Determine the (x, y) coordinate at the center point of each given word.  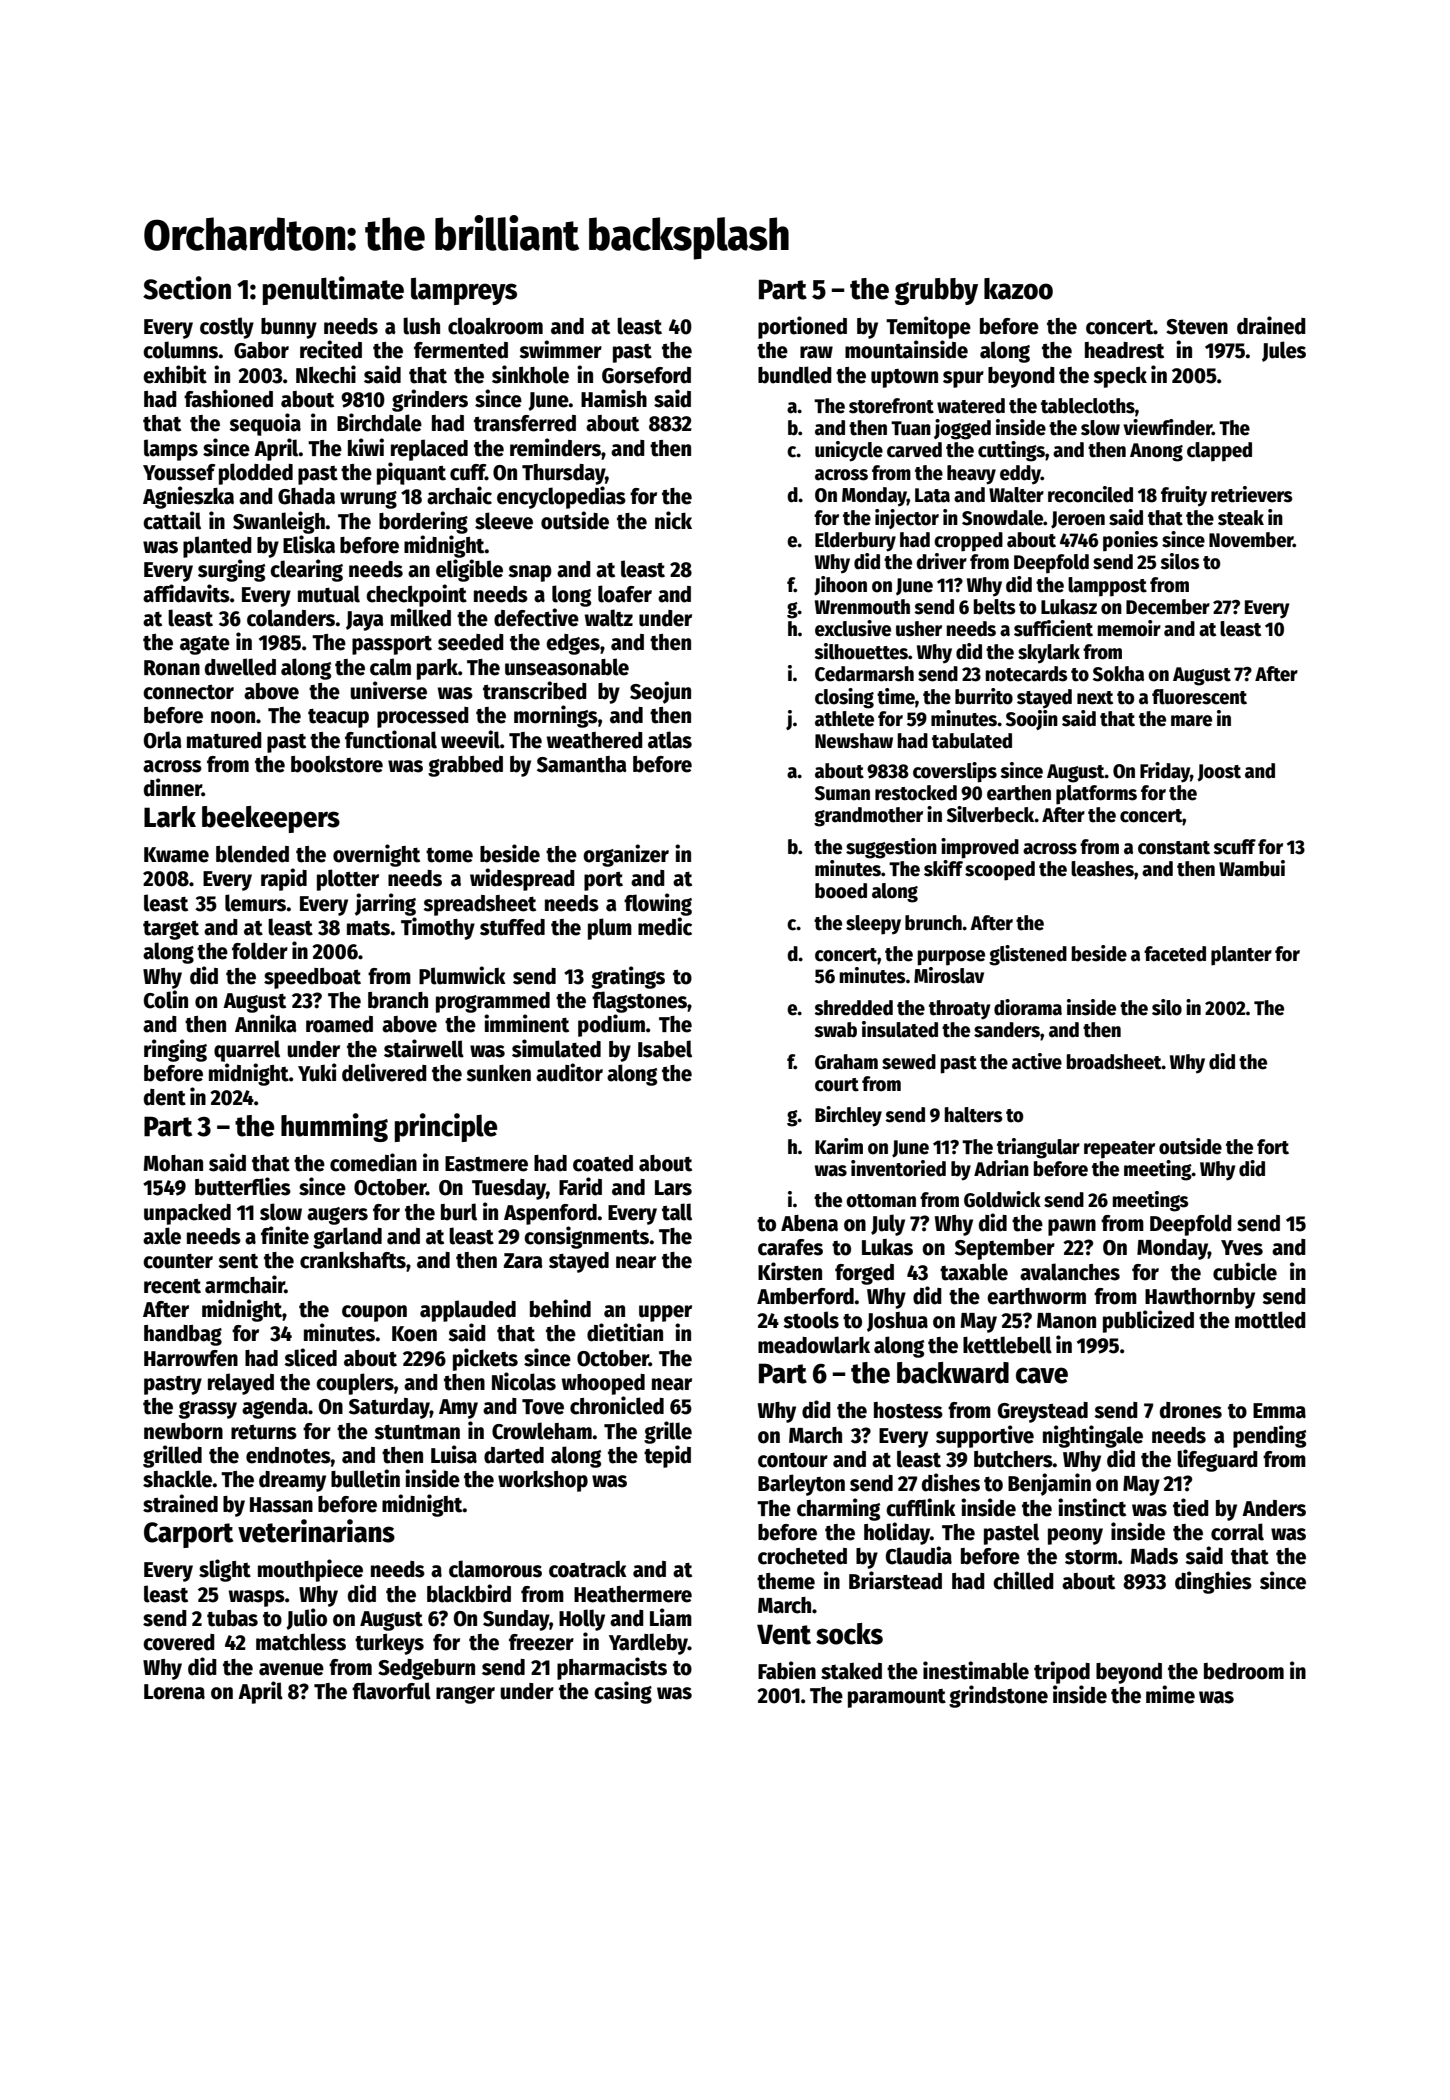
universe (388, 690)
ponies (1130, 541)
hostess (908, 1410)
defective (536, 617)
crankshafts (353, 1260)
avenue (291, 1669)
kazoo (1018, 289)
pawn (1072, 1227)
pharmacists (612, 1668)
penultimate (333, 290)
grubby (936, 291)
